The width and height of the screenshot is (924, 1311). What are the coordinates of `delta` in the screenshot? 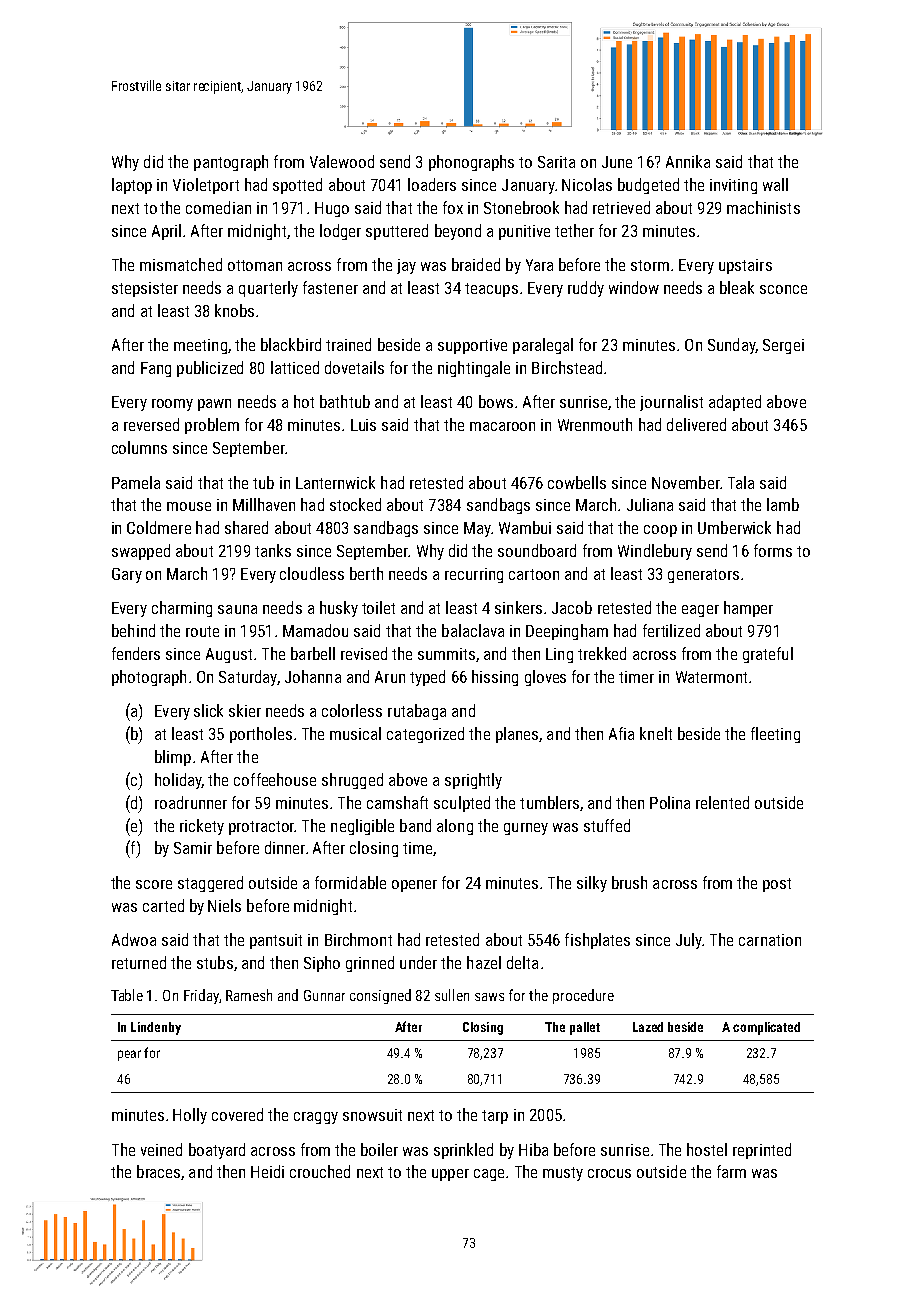 It's located at (522, 962).
